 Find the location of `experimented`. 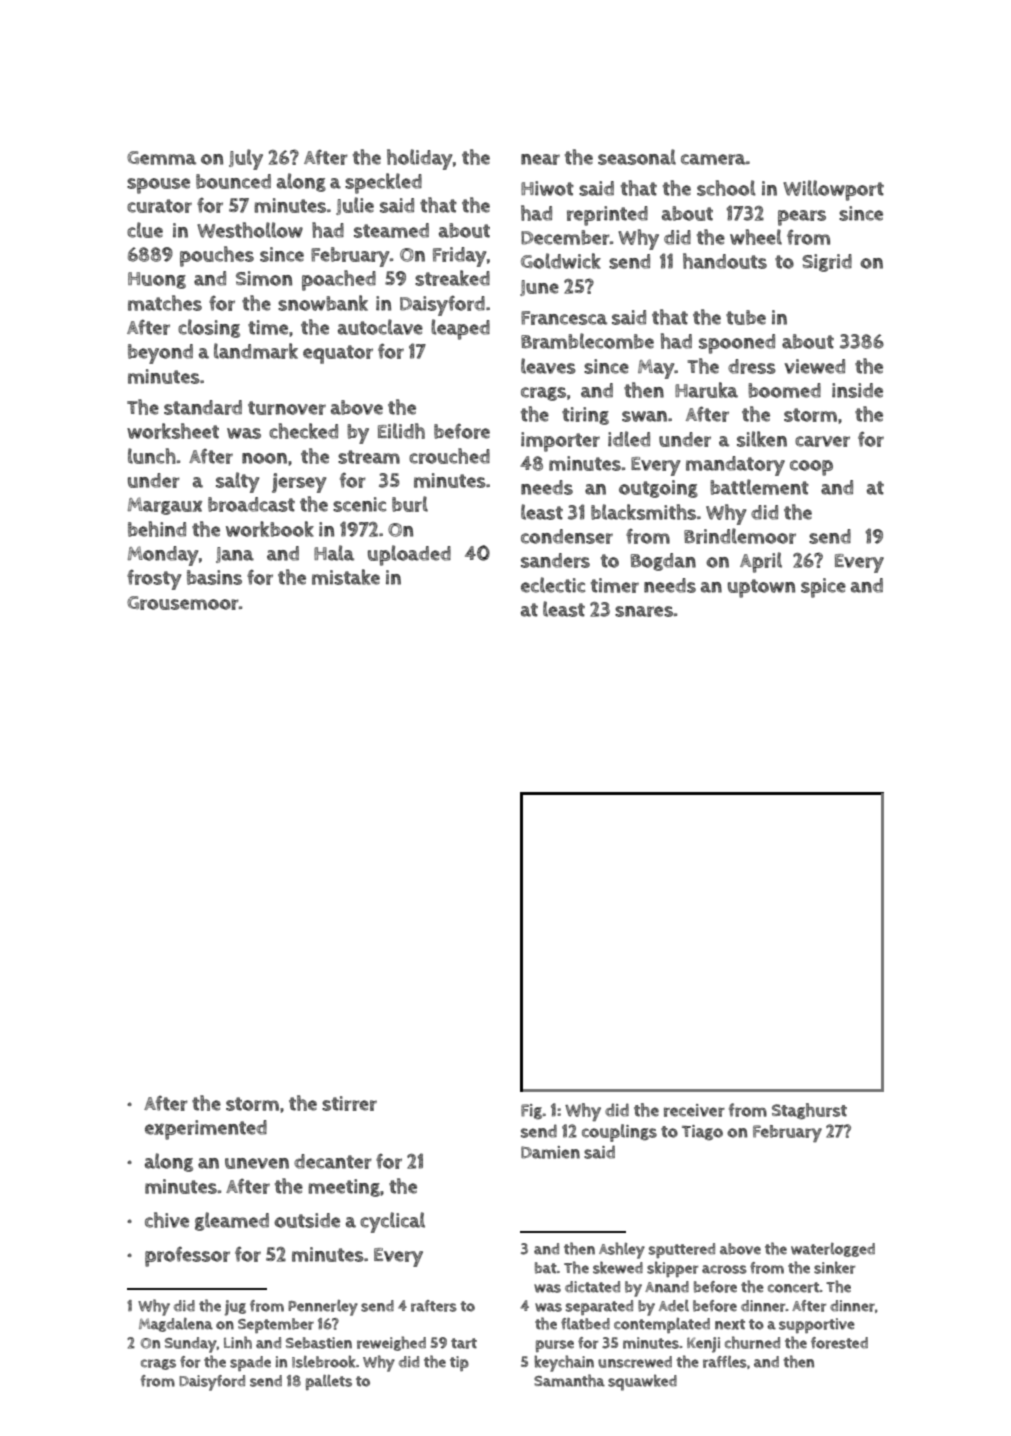

experimented is located at coordinates (206, 1130).
